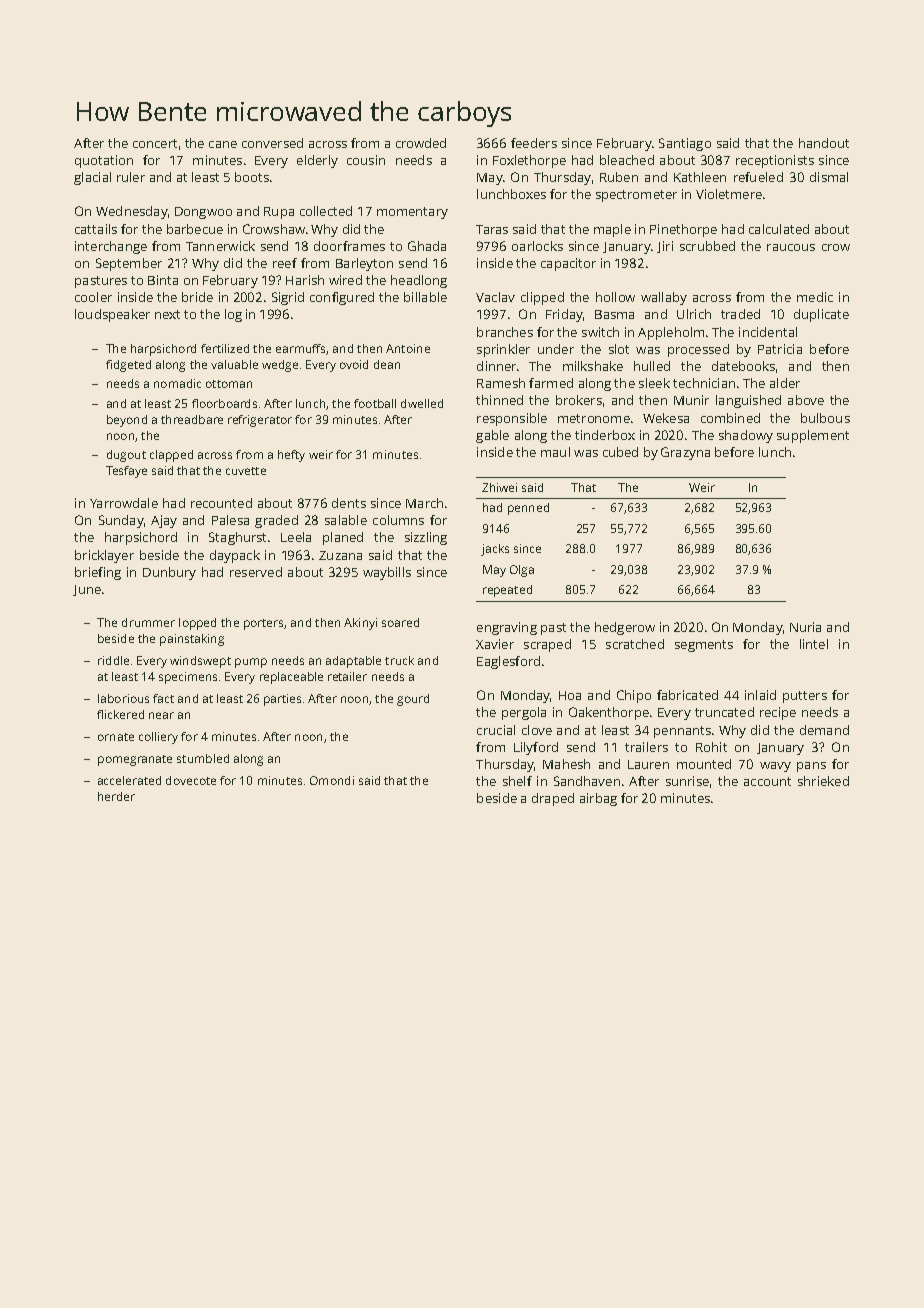 This screenshot has width=924, height=1308. Describe the element at coordinates (823, 781) in the screenshot. I see `shrieked` at that location.
